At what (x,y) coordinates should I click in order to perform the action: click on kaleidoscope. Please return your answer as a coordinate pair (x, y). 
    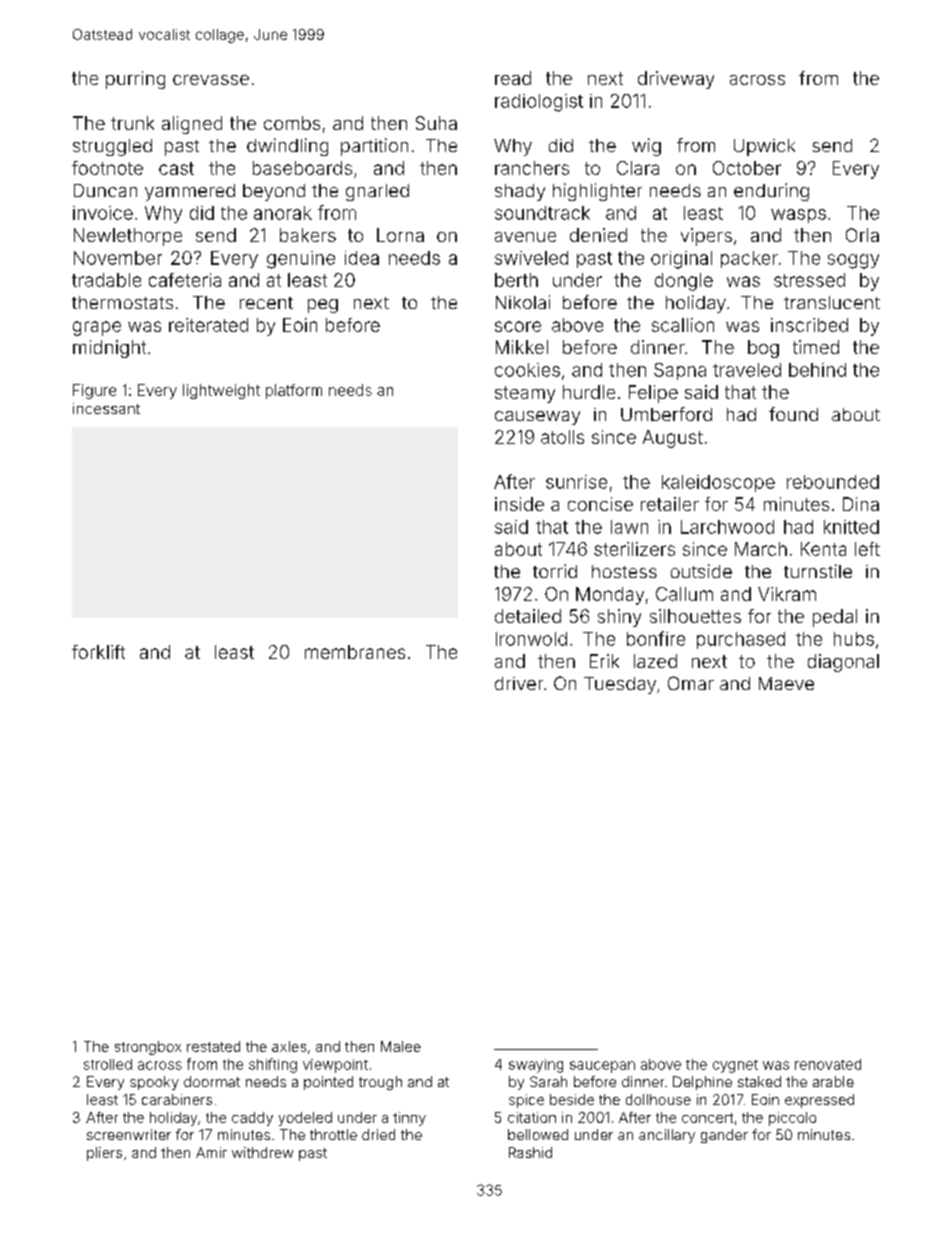
    Looking at the image, I should click on (718, 483).
